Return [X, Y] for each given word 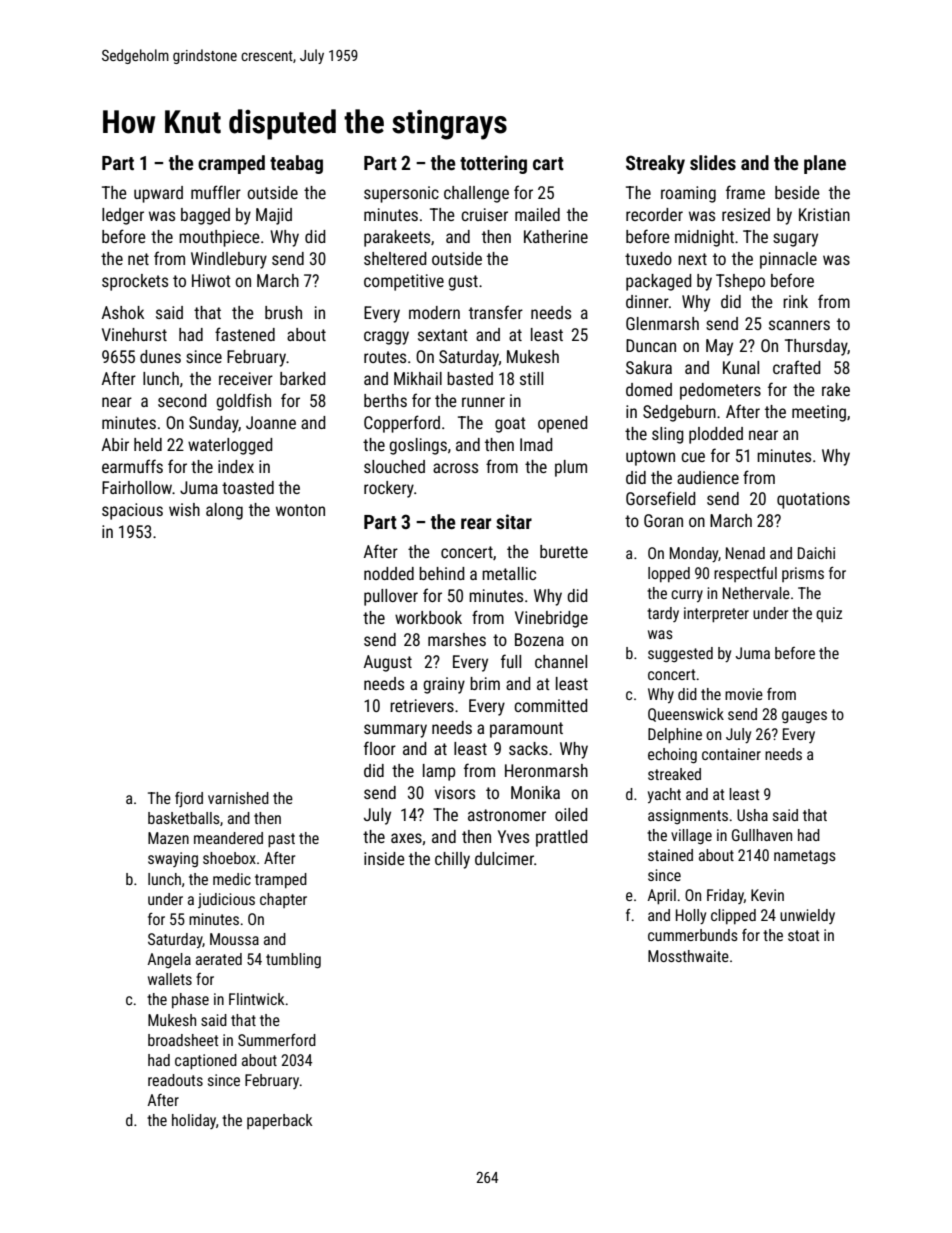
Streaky [655, 164]
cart [548, 163]
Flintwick [257, 999]
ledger [123, 216]
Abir [115, 444]
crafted [797, 367]
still [531, 378]
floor [380, 748]
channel [561, 661]
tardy [663, 614]
